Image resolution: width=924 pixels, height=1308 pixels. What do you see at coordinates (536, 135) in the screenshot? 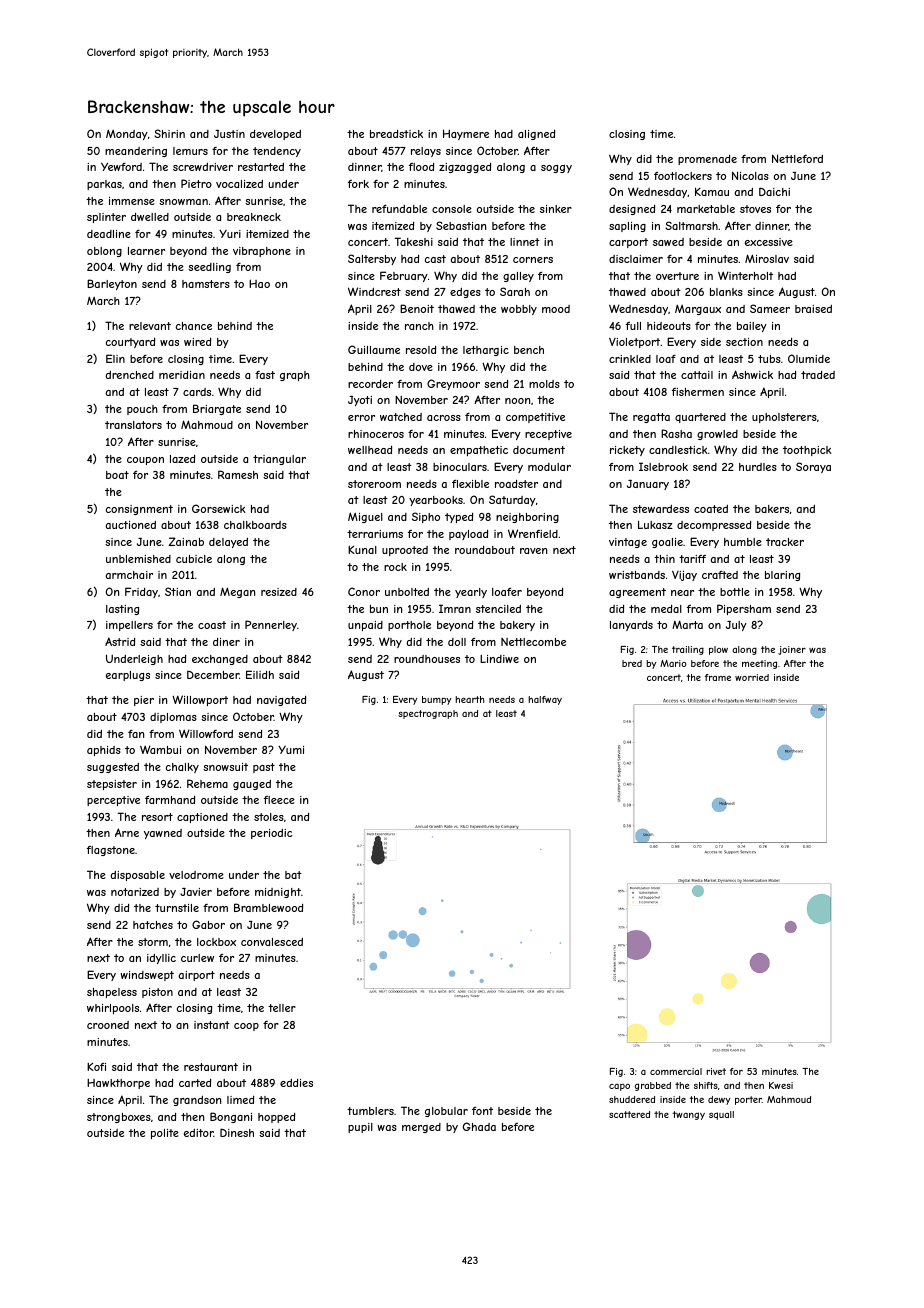
I see `aligned` at bounding box center [536, 135].
